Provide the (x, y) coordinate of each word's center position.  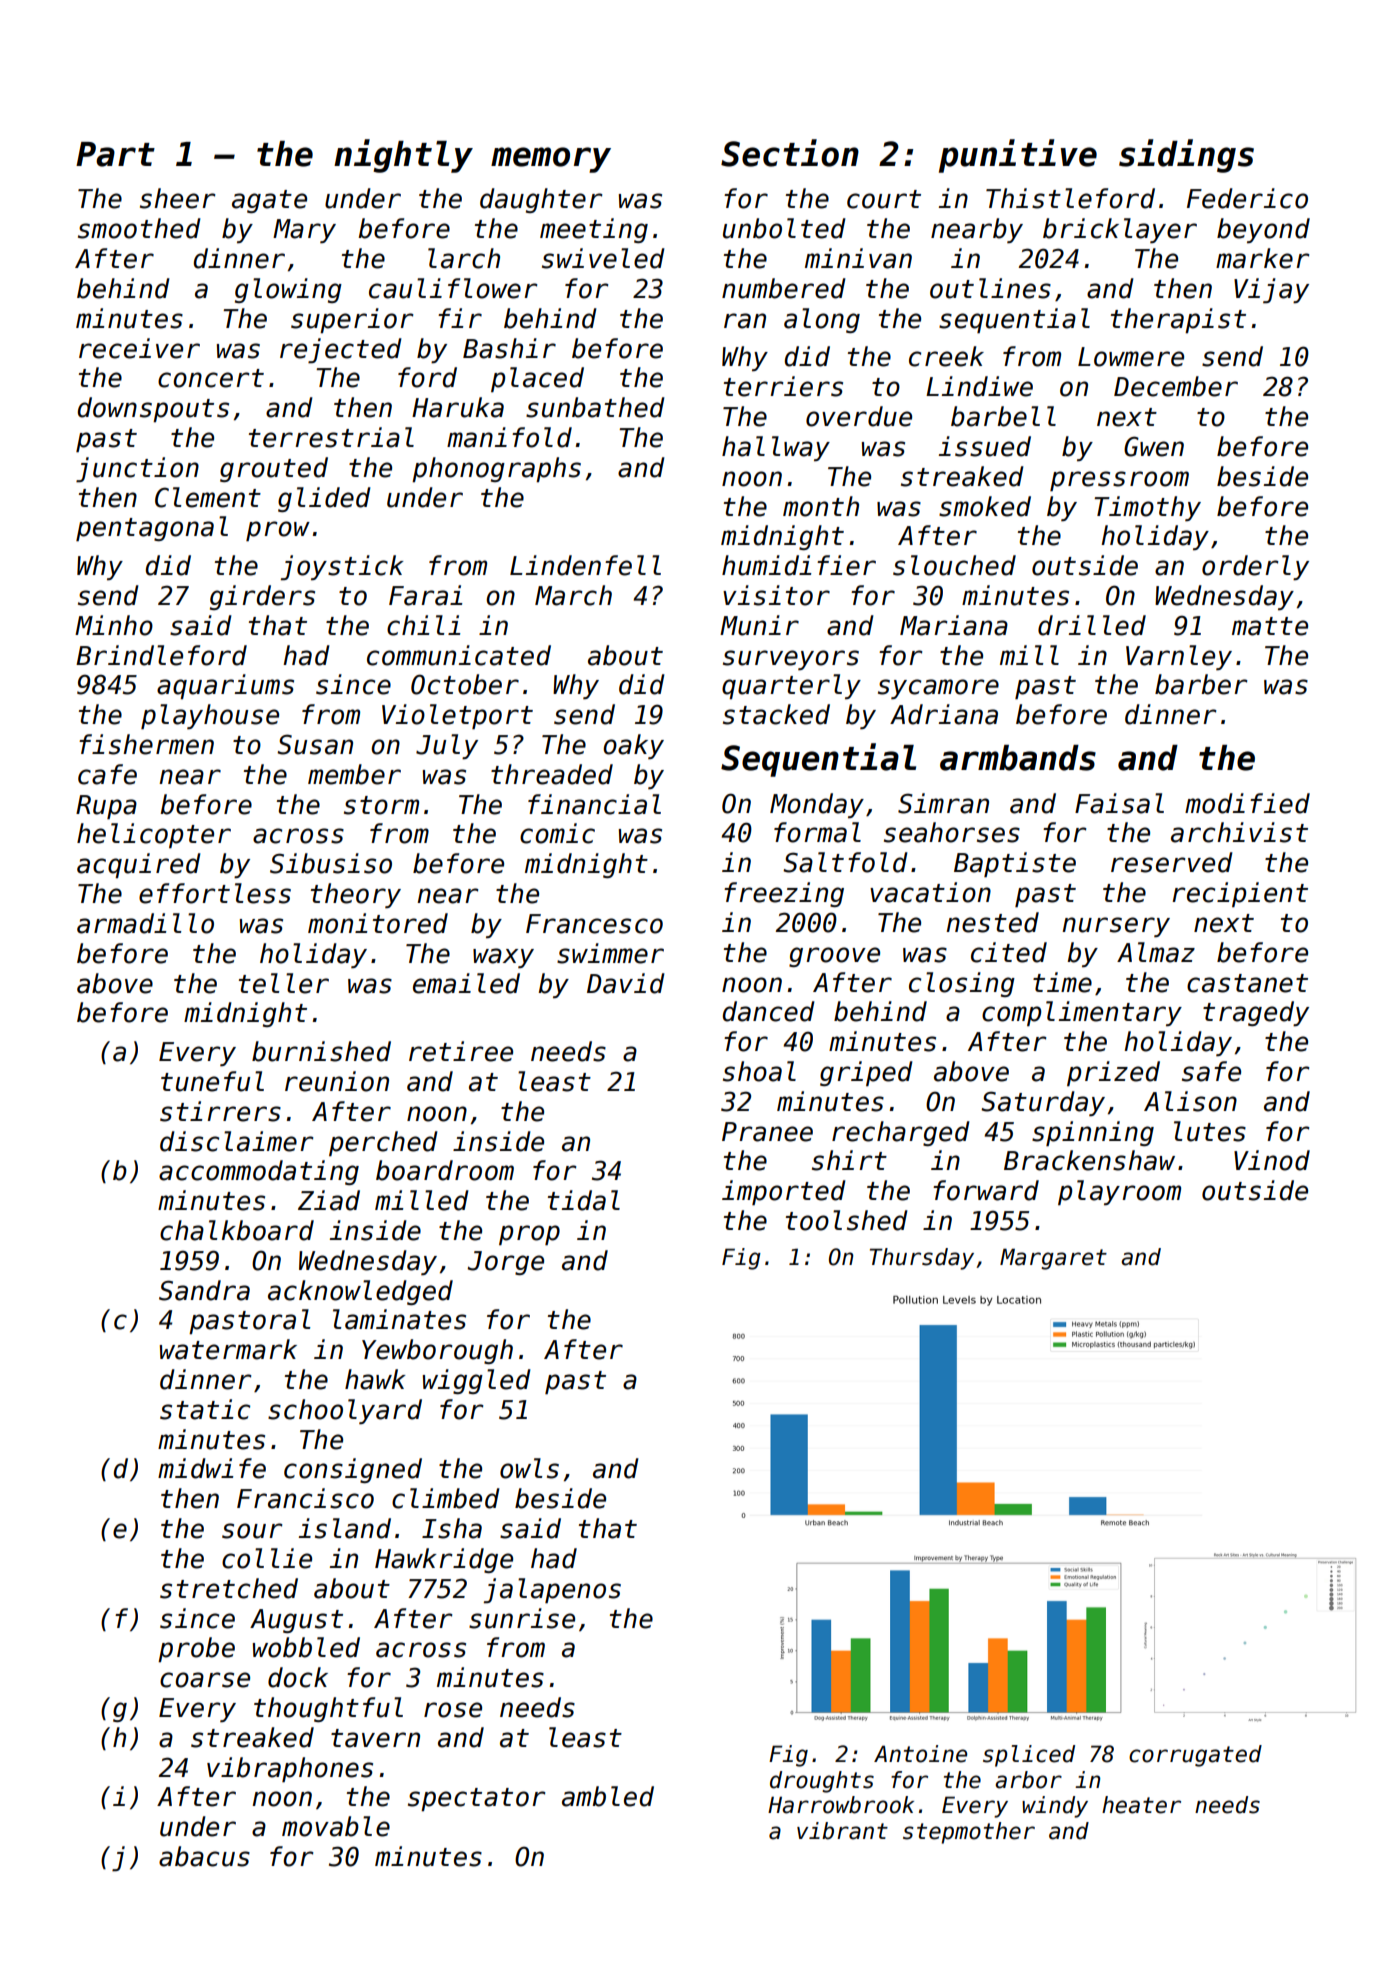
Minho (114, 625)
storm (381, 805)
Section (790, 153)
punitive (1018, 156)
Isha (452, 1528)
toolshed (847, 1220)
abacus (204, 1856)
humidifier (799, 565)
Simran (943, 803)
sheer (178, 198)
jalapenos (552, 1591)
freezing (784, 894)
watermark (228, 1349)
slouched (954, 565)
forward (986, 1190)
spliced (1029, 1756)
